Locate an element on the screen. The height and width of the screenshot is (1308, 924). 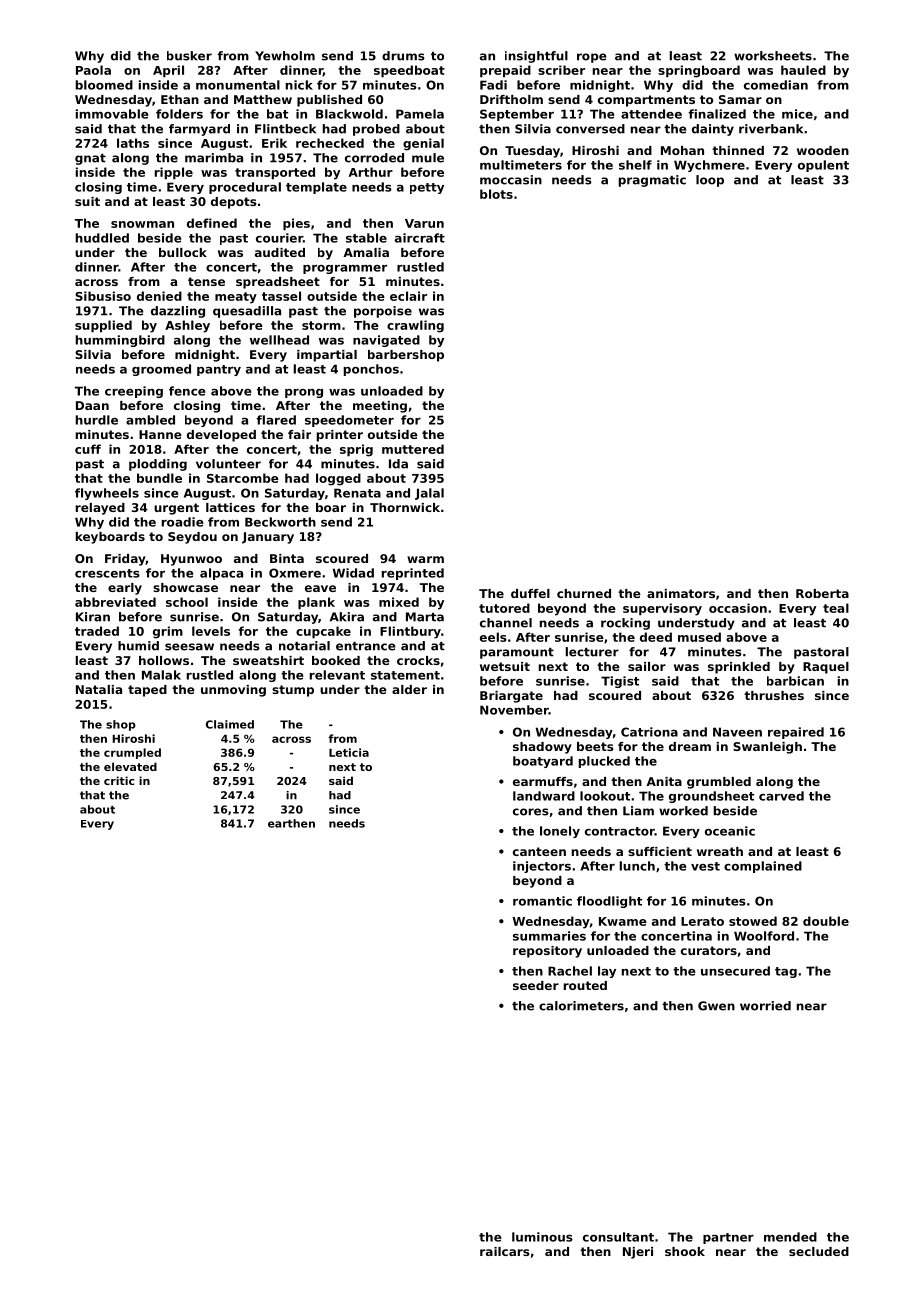
Jalal is located at coordinates (429, 494).
